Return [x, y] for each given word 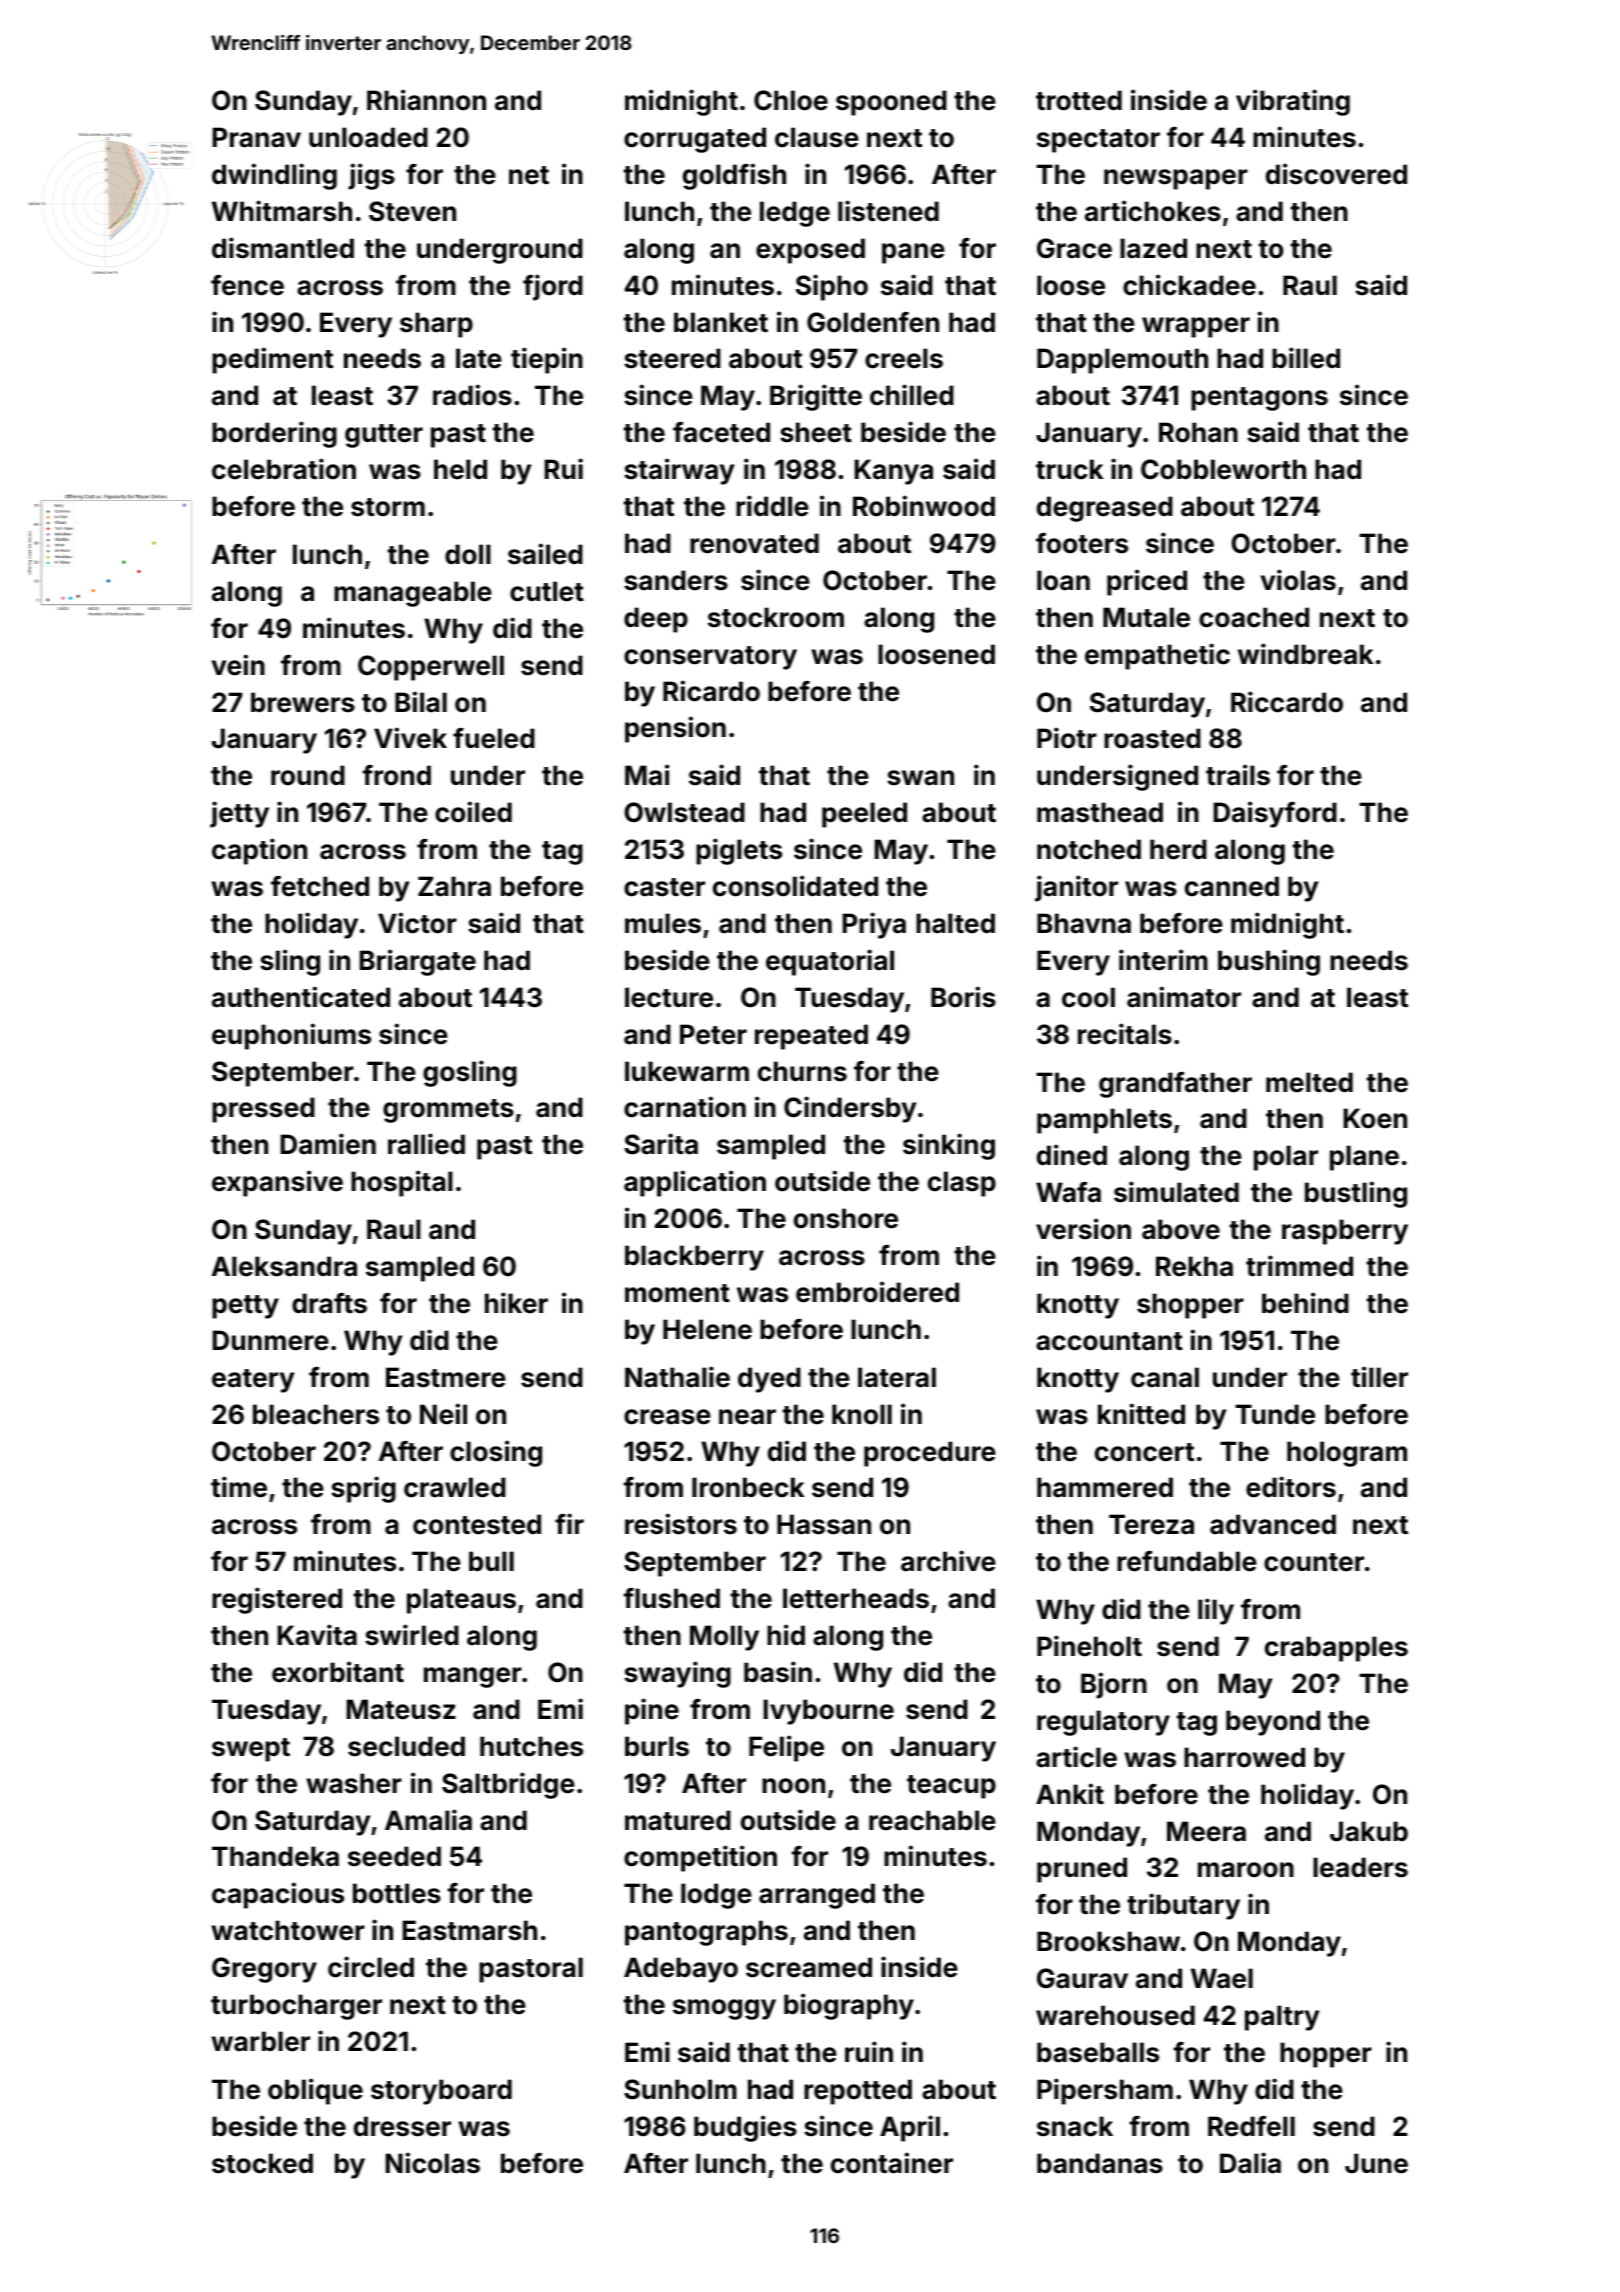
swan [920, 778]
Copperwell [431, 668]
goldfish [734, 176]
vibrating [1293, 102]
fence [247, 285]
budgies [745, 2128]
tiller [1379, 1377]
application [695, 1183]
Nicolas [432, 2163]
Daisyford [1275, 814]
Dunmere [270, 1340]
